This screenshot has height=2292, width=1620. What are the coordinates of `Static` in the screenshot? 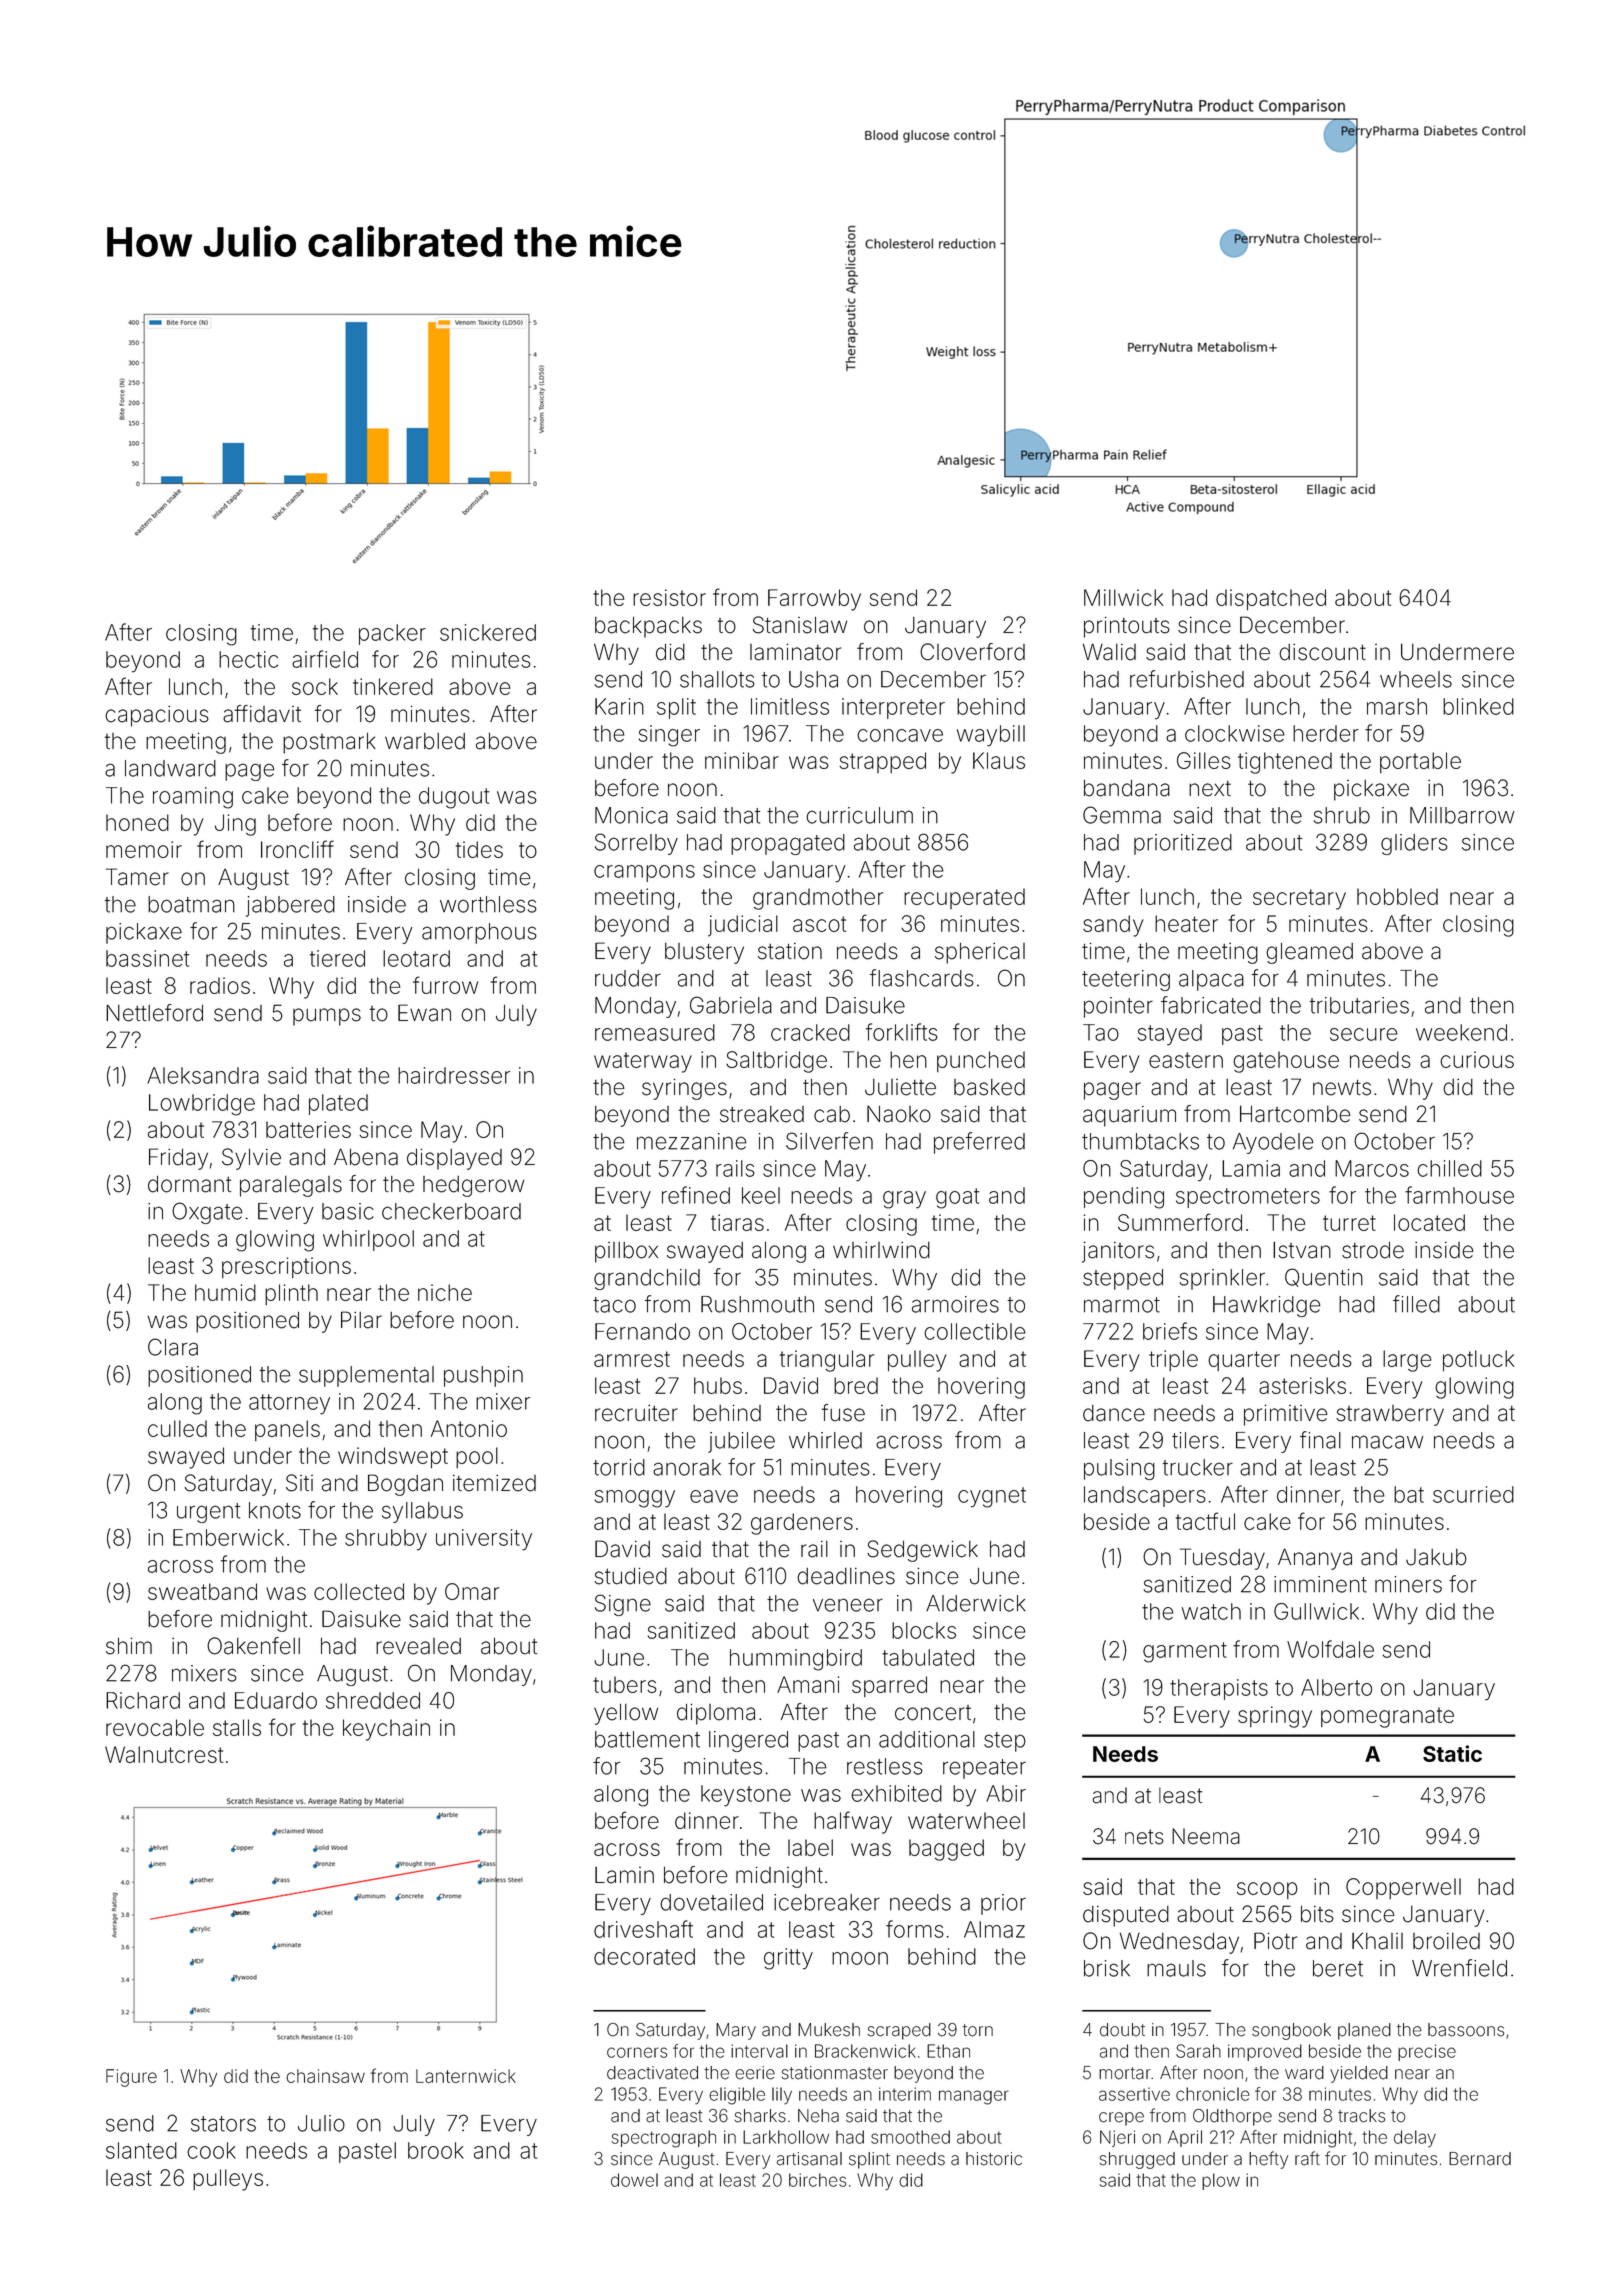 It's located at (1452, 1753).
